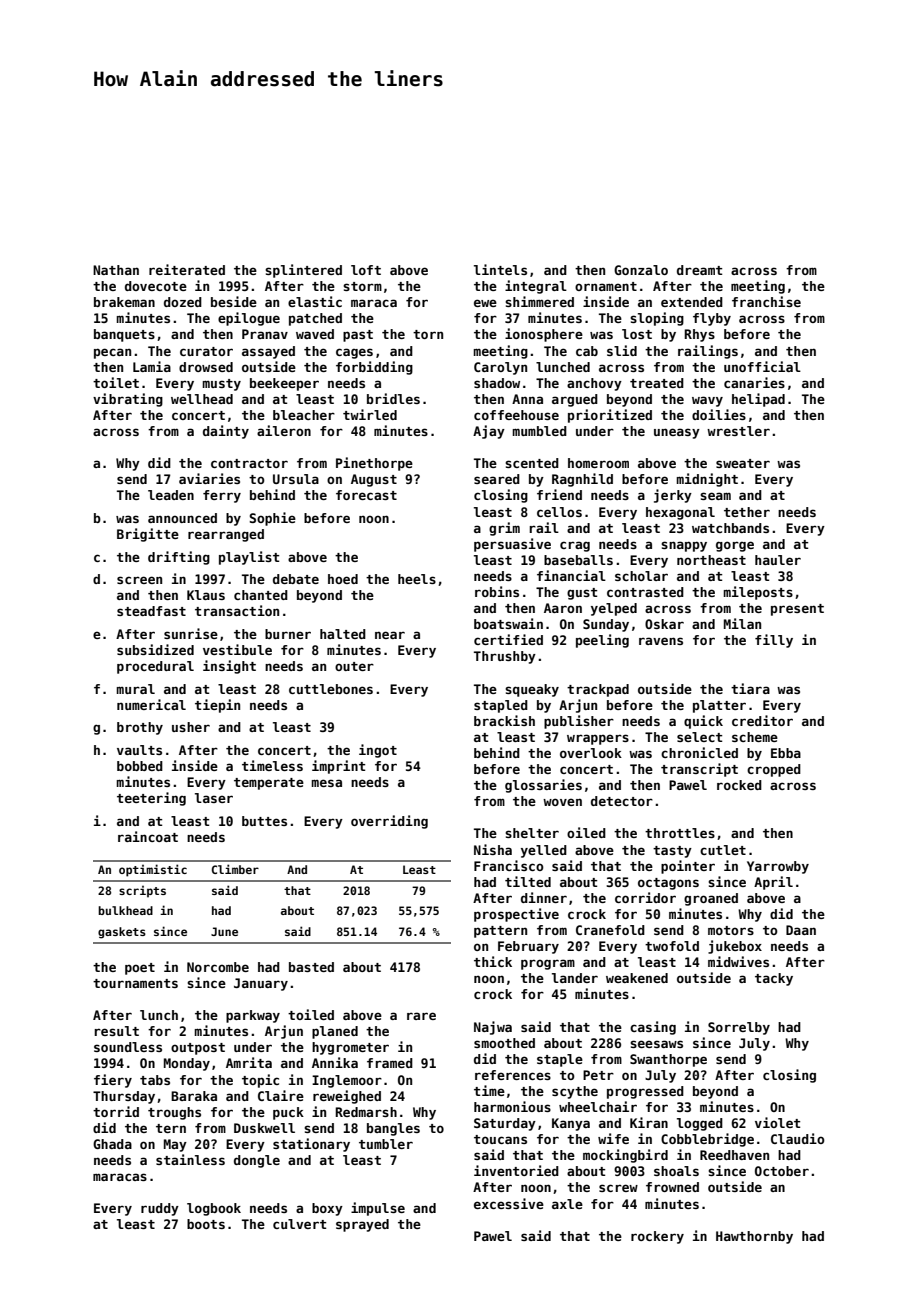  What do you see at coordinates (187, 269) in the screenshot?
I see `reiterated` at bounding box center [187, 269].
